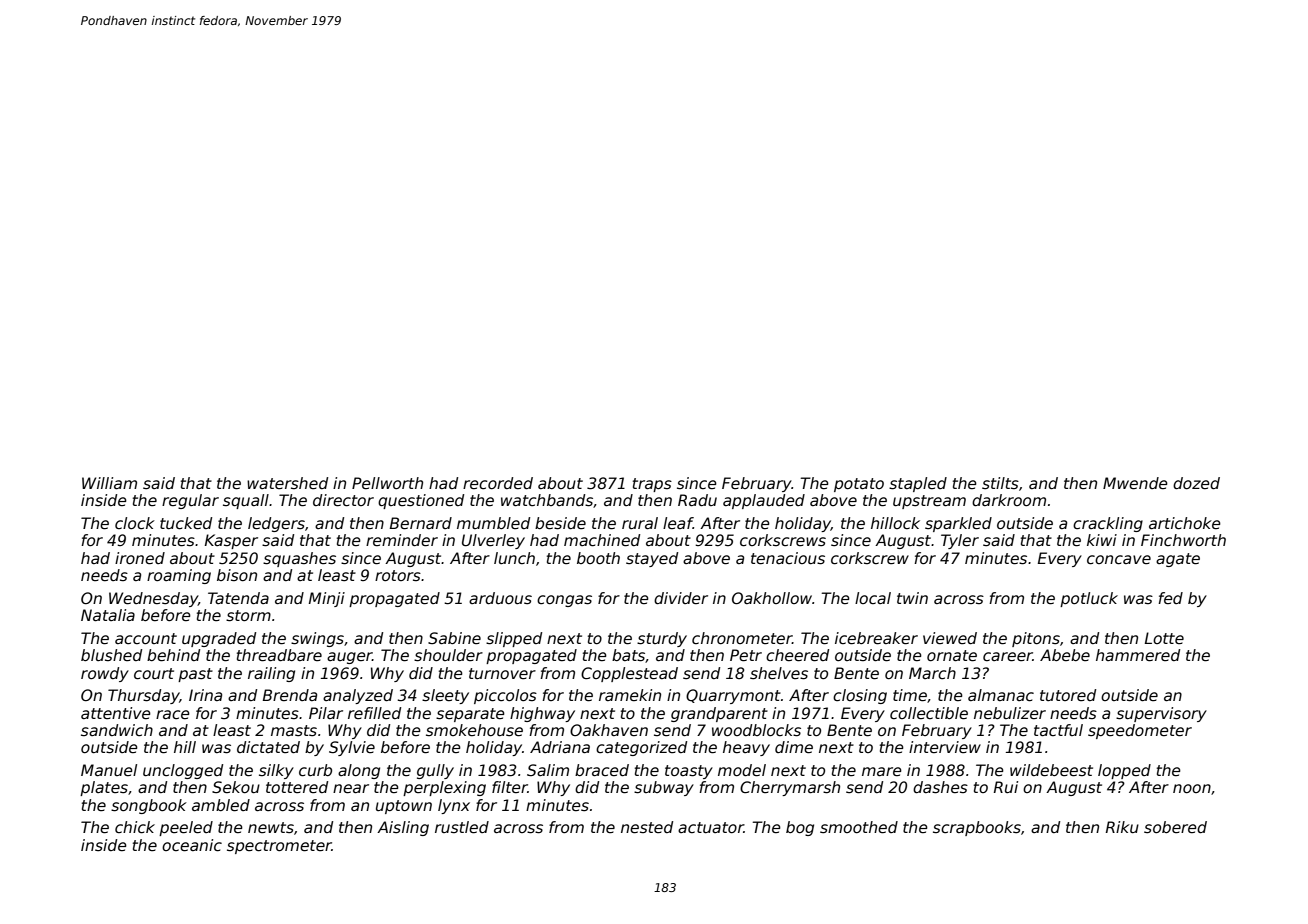  Describe the element at coordinates (350, 658) in the screenshot. I see `auger` at that location.
